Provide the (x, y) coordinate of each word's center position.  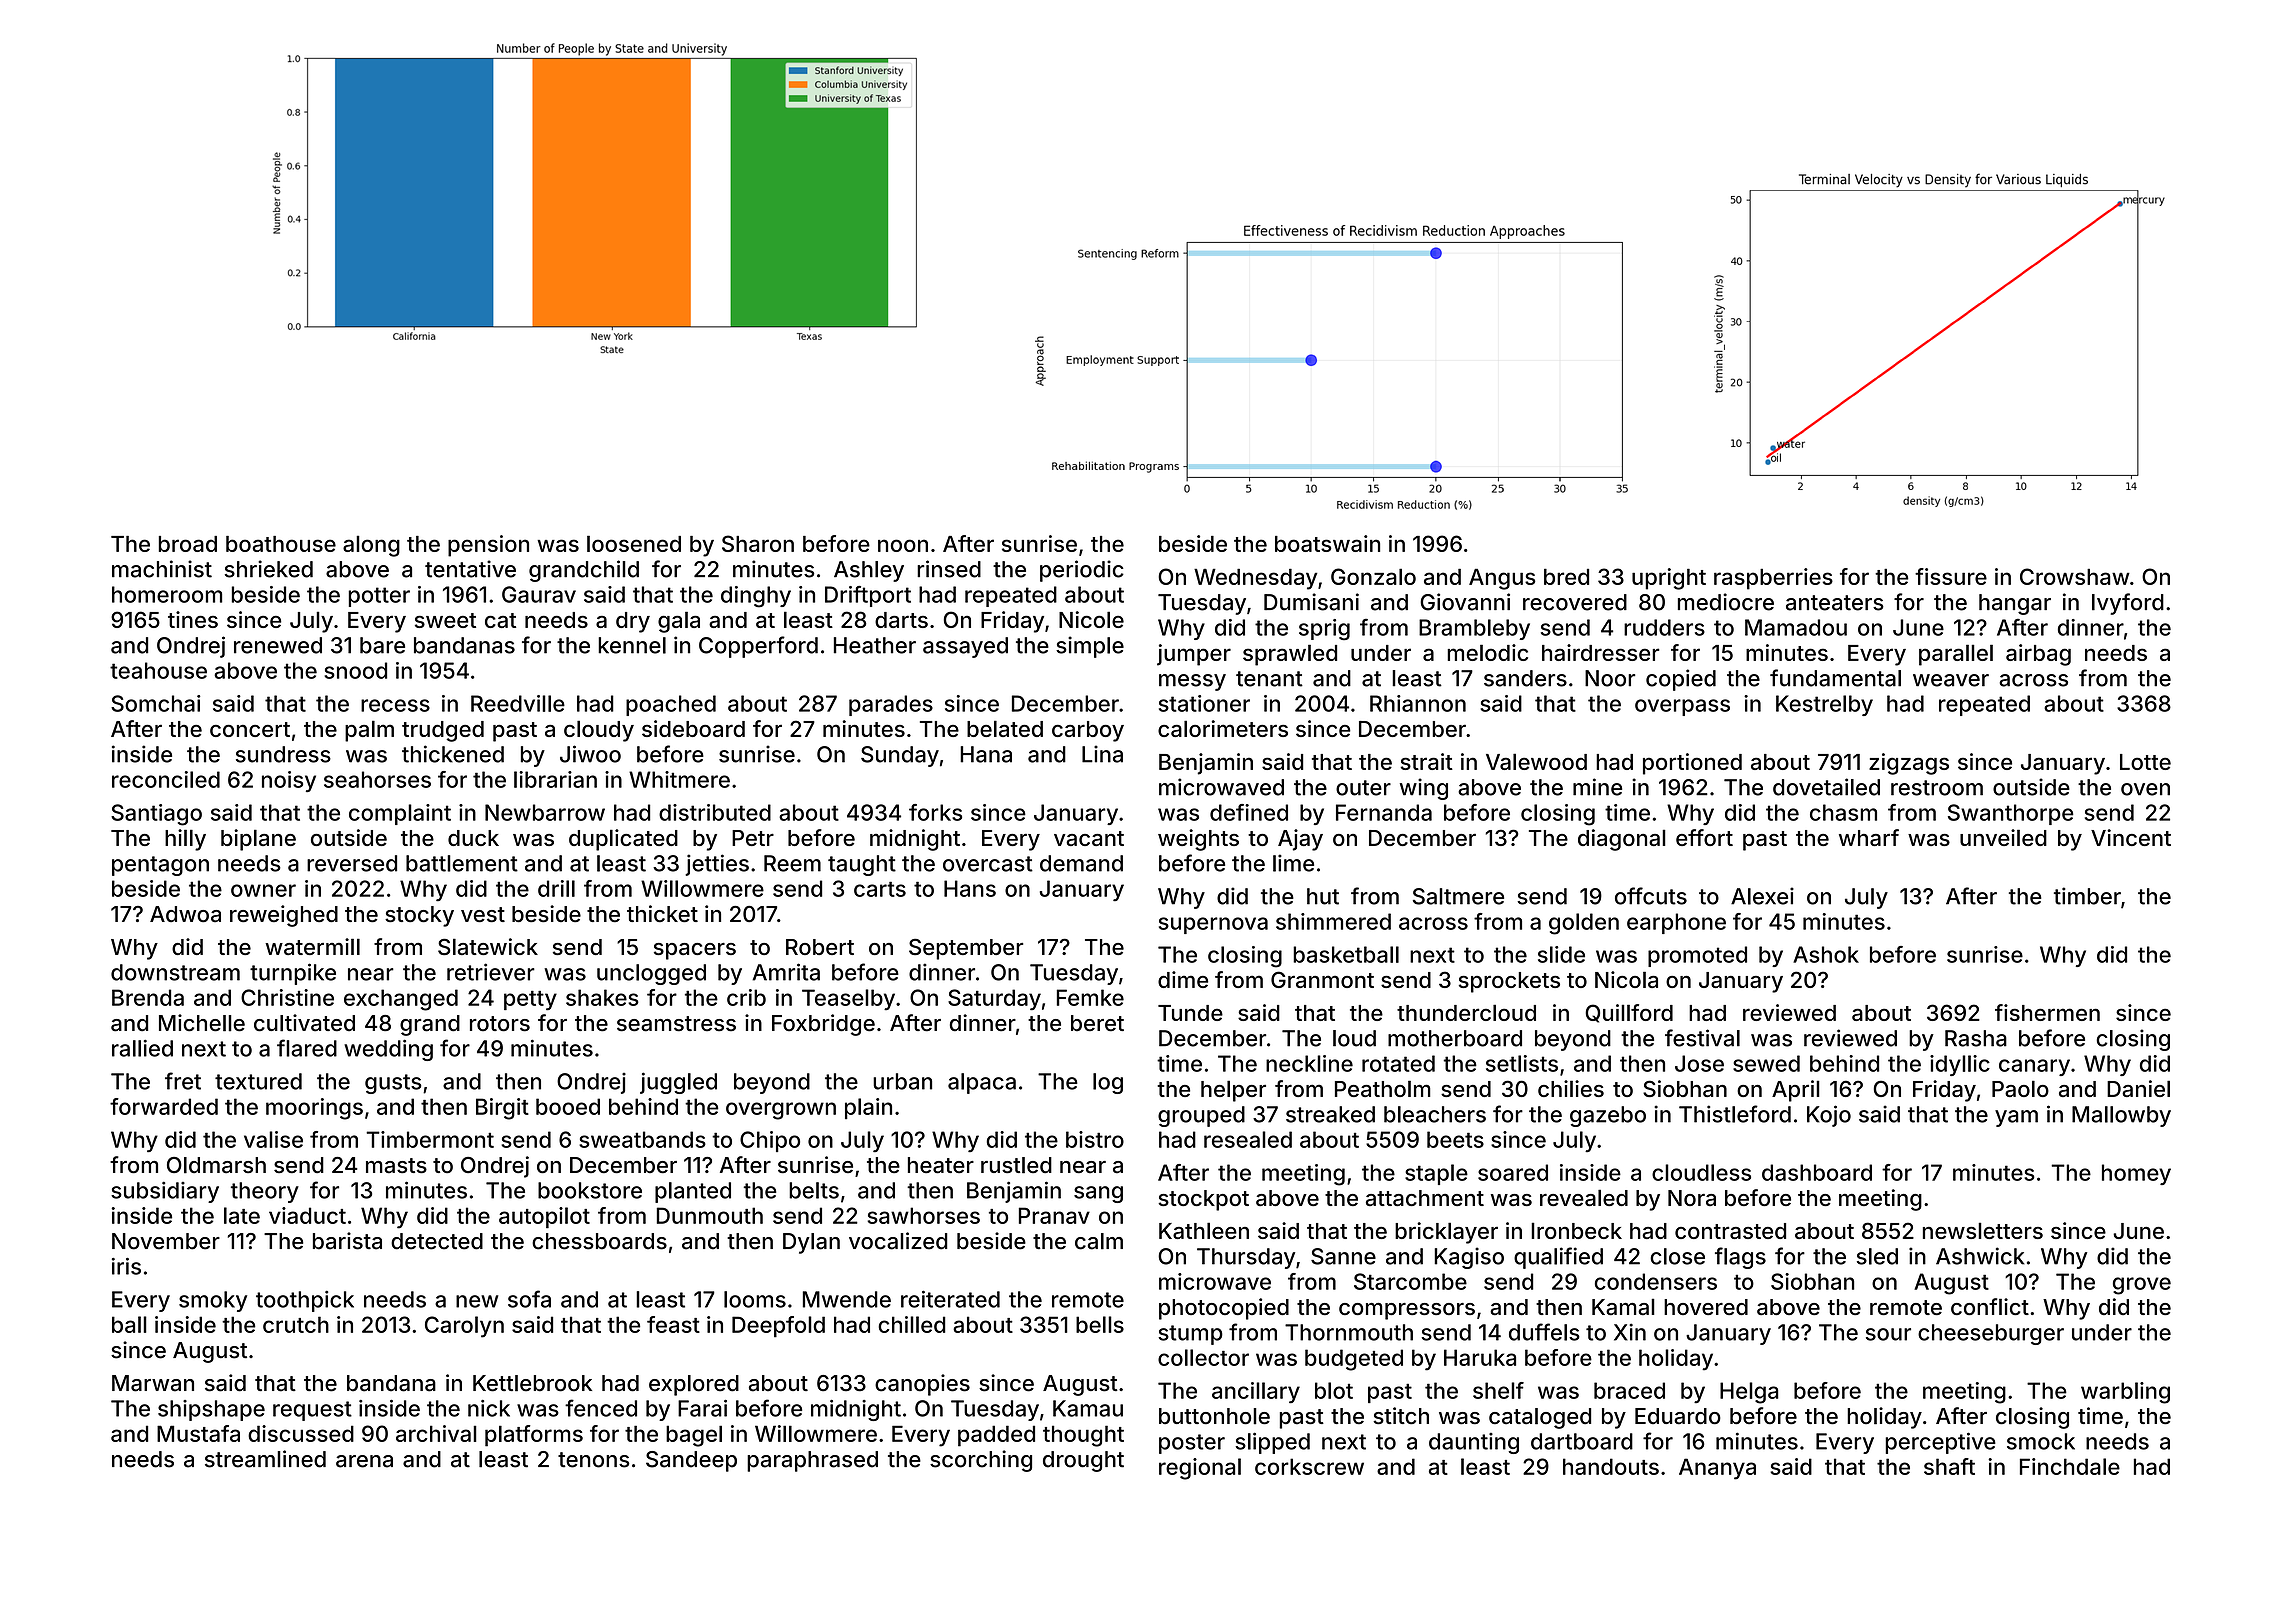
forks (935, 812)
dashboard (1817, 1172)
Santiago (156, 815)
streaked (1330, 1114)
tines (193, 619)
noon (903, 545)
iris (126, 1266)
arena (364, 1461)
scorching (981, 1461)
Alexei (1762, 896)
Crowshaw (2075, 576)
